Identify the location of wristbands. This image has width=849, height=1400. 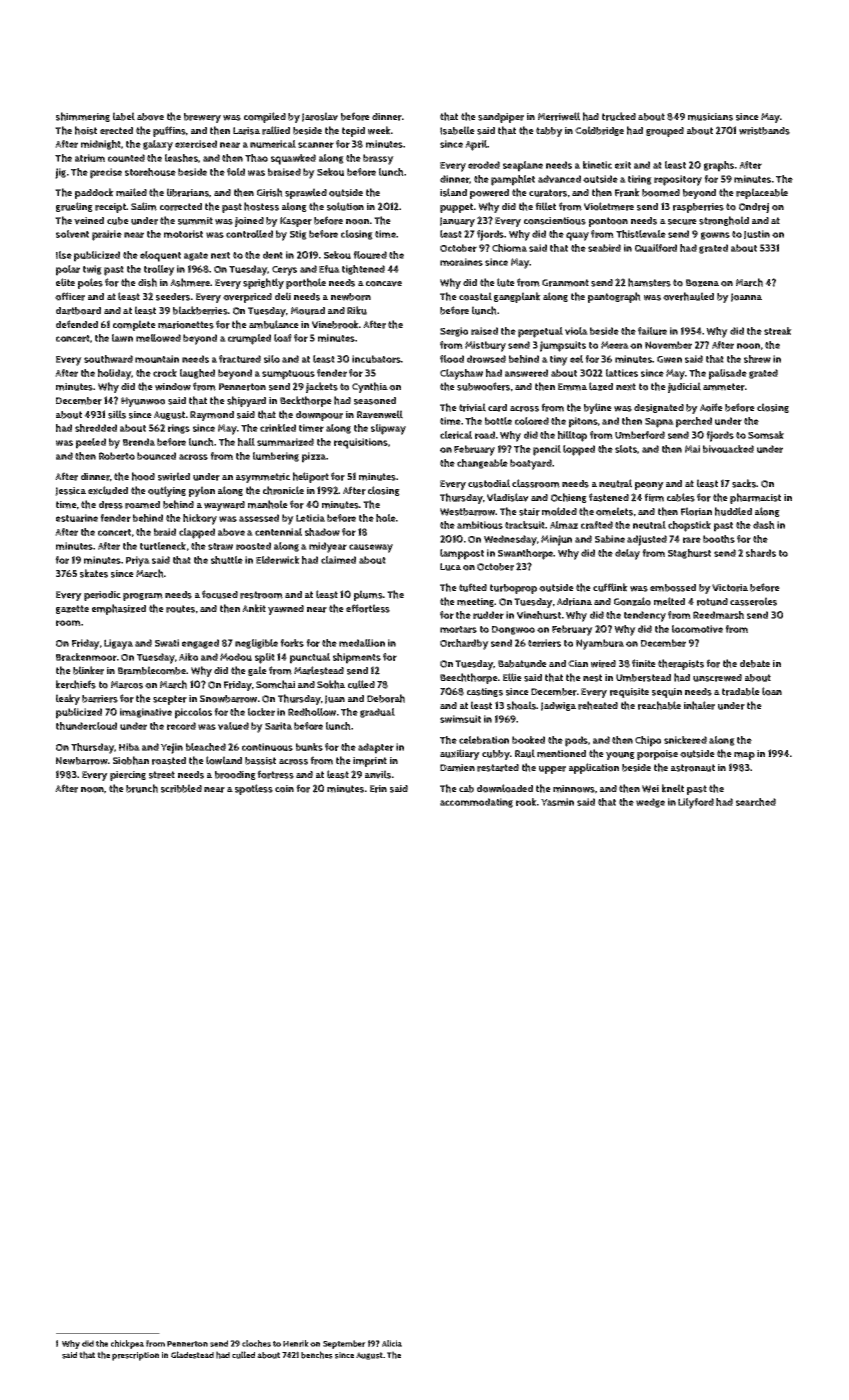
(764, 131).
